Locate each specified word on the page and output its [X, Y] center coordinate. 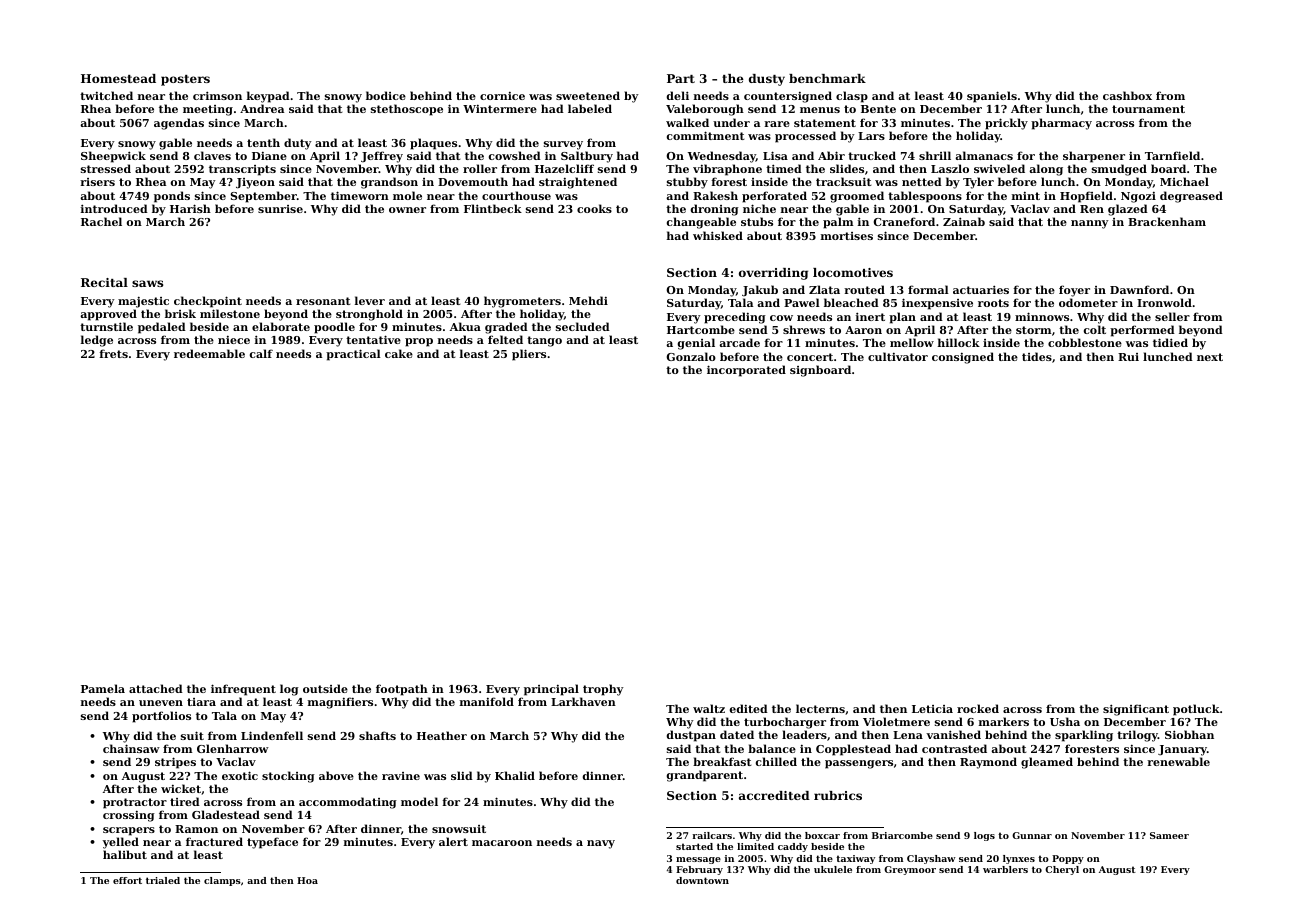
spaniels [992, 97]
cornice [502, 96]
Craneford [904, 221]
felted [505, 339]
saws [147, 283]
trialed [163, 880]
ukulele [833, 869]
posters [185, 80]
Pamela [103, 688]
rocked [978, 708]
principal [551, 690]
